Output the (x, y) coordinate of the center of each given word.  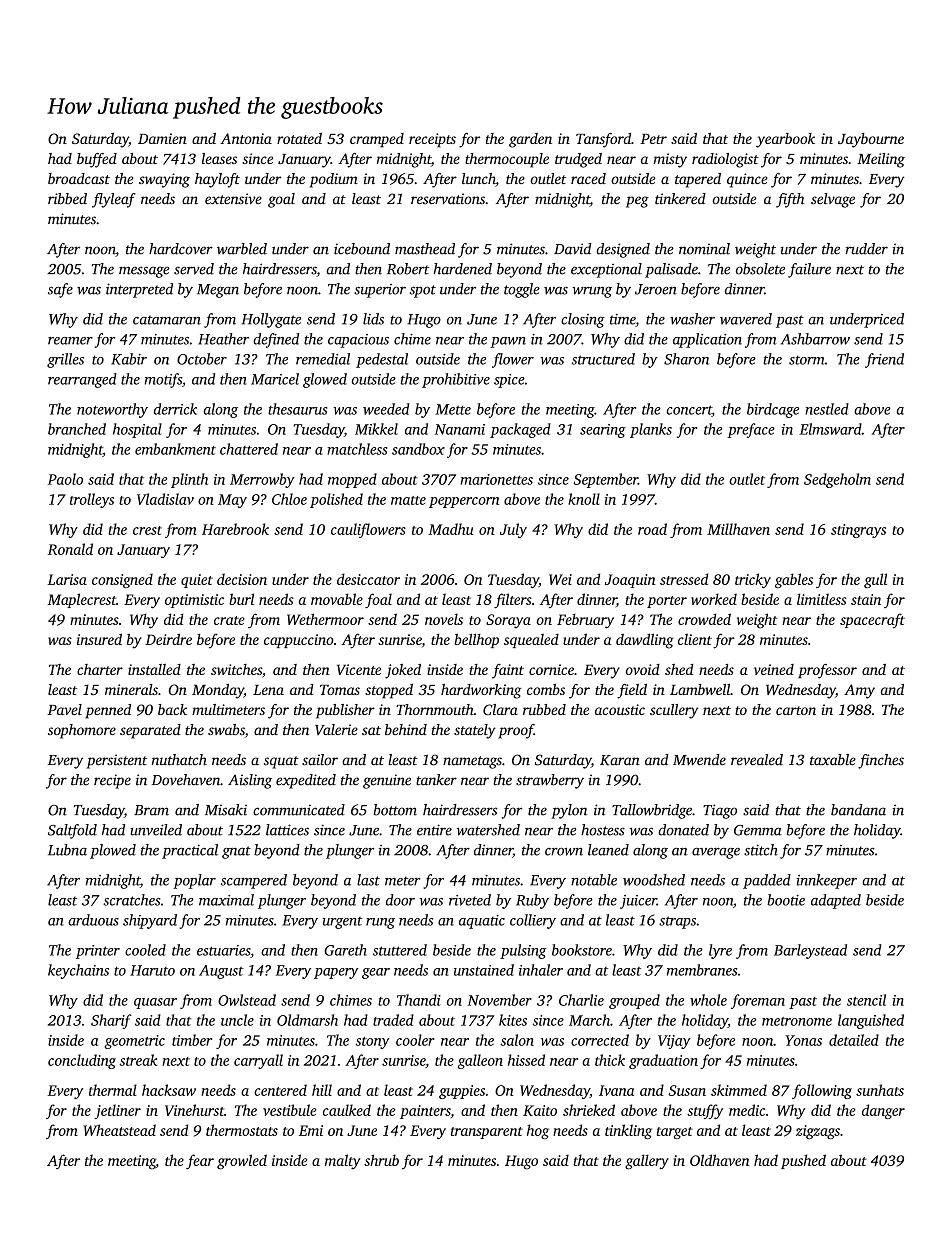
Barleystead (810, 951)
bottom (395, 810)
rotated (299, 138)
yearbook (785, 140)
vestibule (290, 1110)
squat (281, 762)
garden (530, 140)
